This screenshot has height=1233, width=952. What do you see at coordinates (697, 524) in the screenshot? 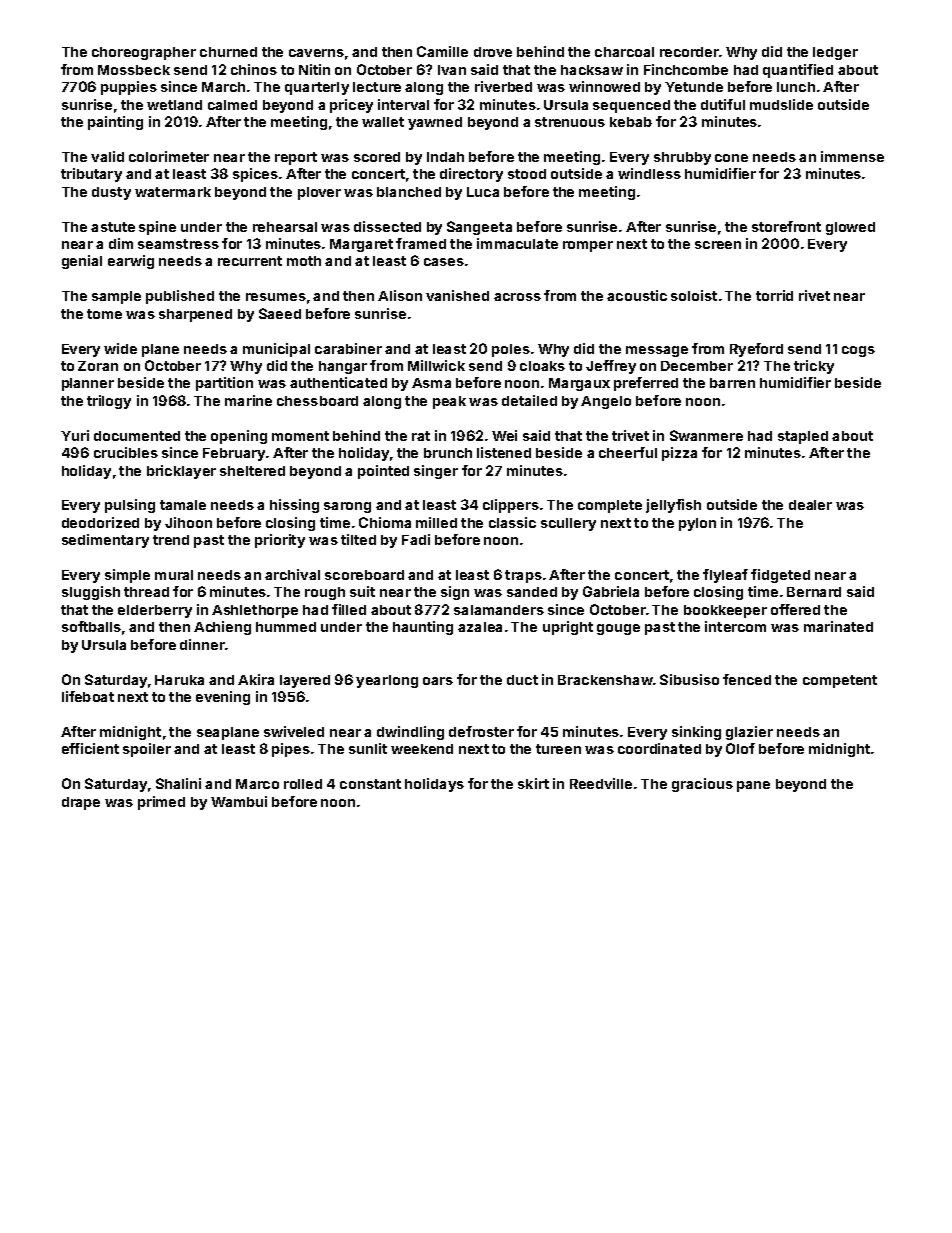
I see `pylon` at bounding box center [697, 524].
